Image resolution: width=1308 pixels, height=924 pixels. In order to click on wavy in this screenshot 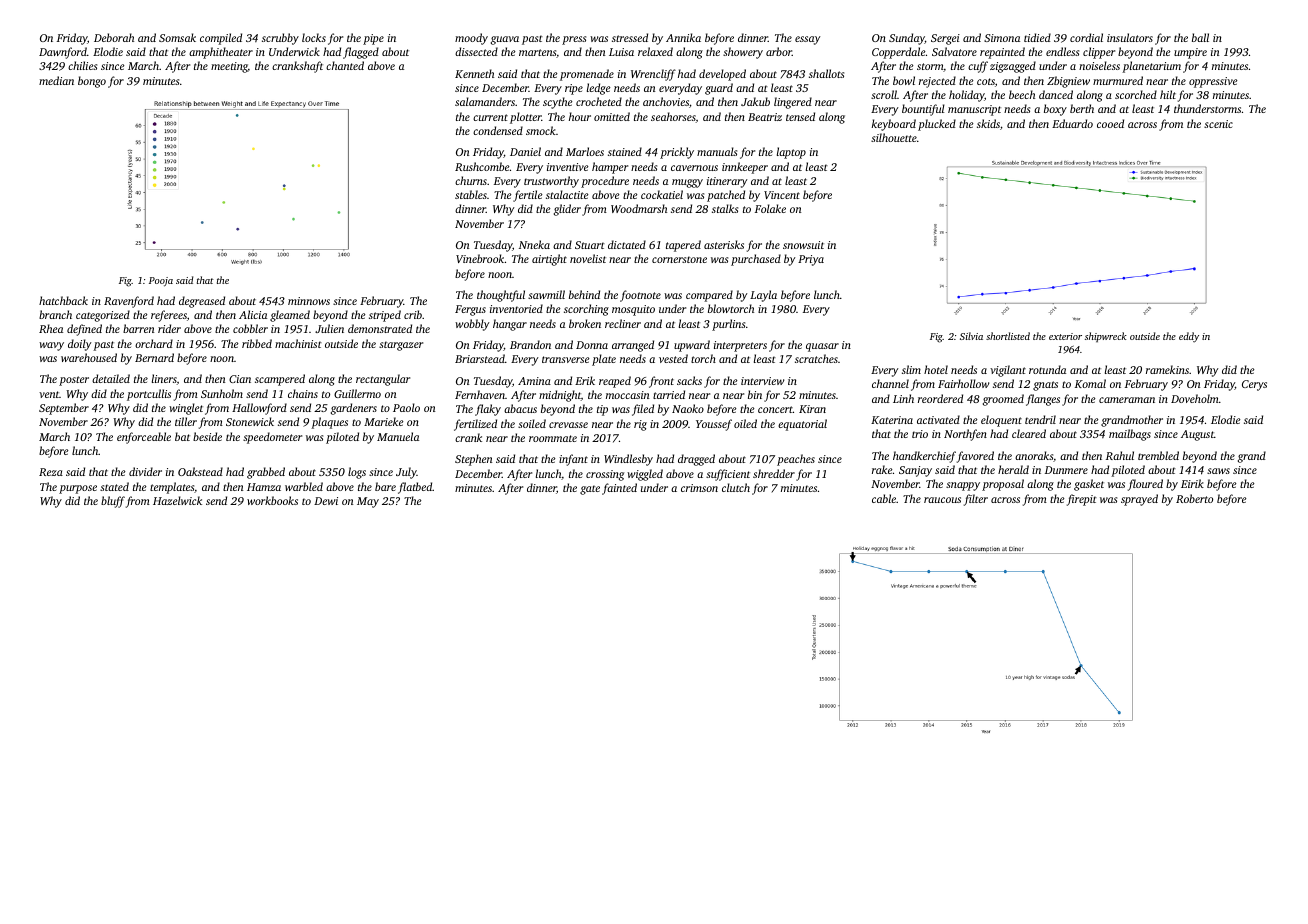, I will do `click(51, 346)`.
